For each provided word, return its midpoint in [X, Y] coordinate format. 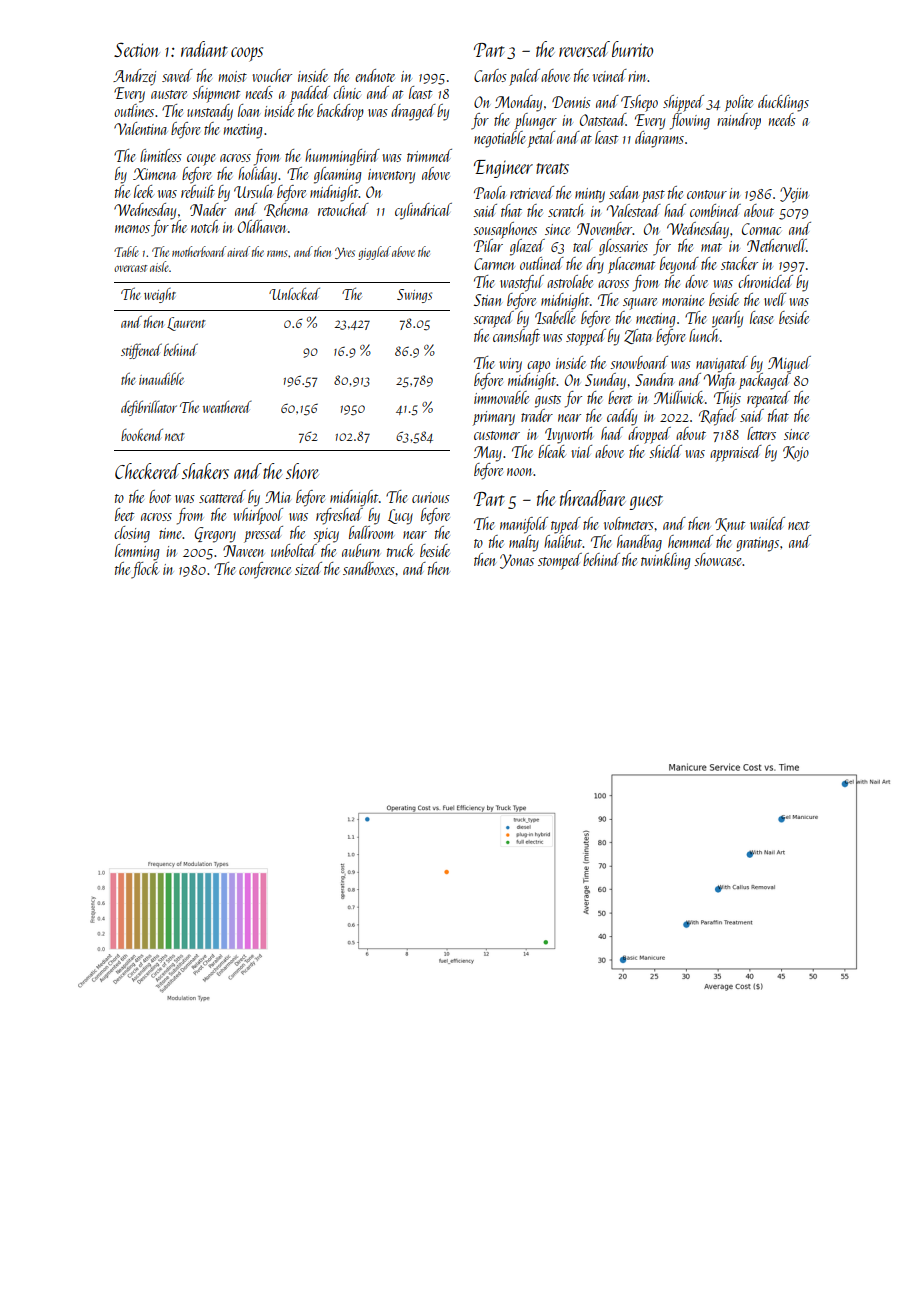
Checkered [148, 471]
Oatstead [603, 119]
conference [265, 570]
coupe [201, 160]
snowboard [639, 362]
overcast [130, 268]
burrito [632, 49]
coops [247, 54]
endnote [375, 75]
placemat [631, 265]
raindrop [739, 121]
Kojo [796, 454]
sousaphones [505, 230]
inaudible [161, 378]
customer [497, 435]
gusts [548, 401]
